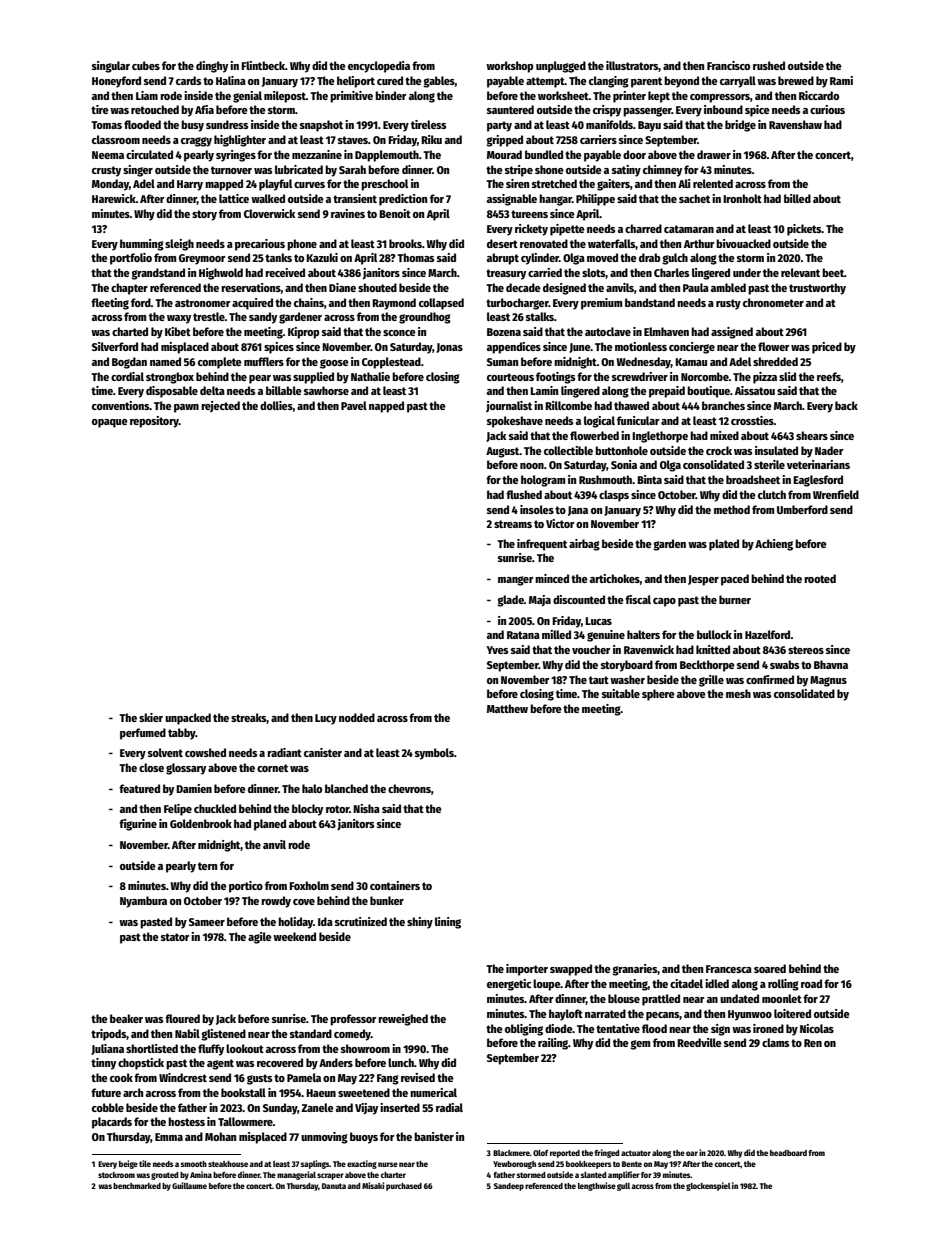  I want to click on featured, so click(139, 788).
